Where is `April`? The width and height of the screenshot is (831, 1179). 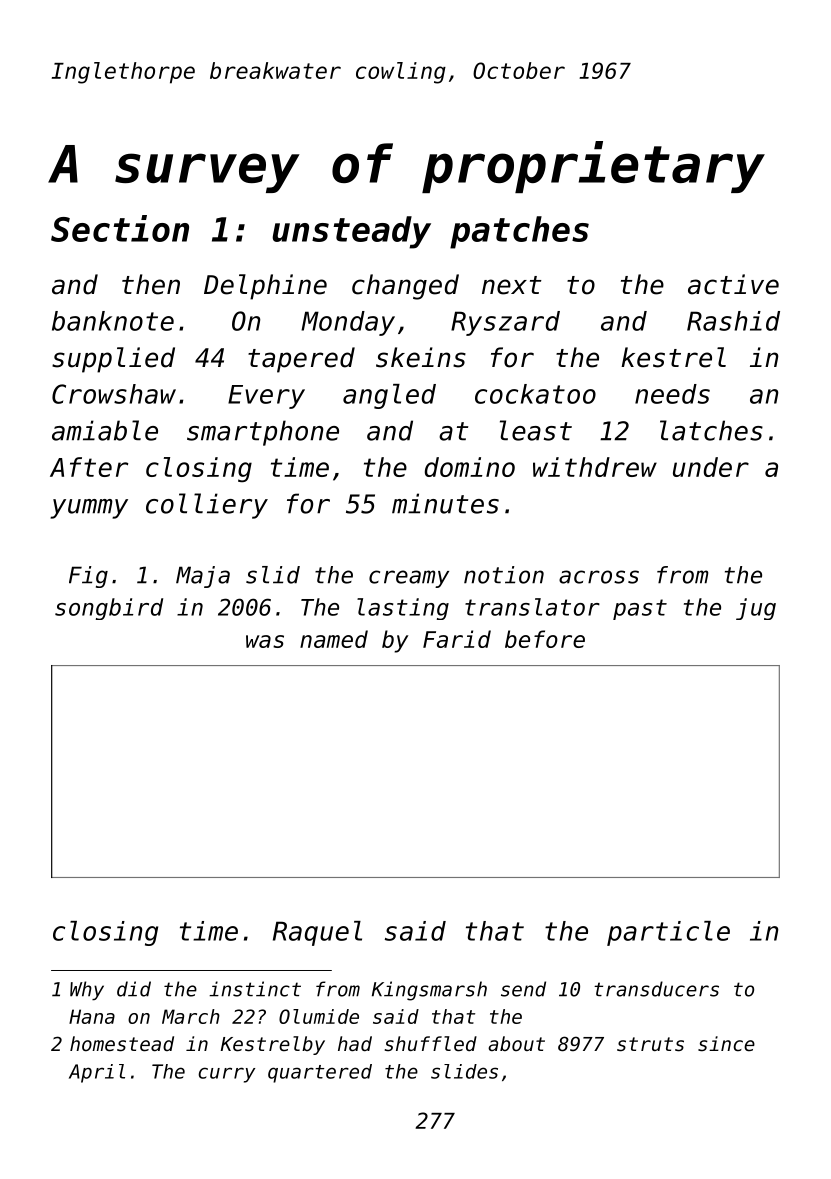 April is located at coordinates (97, 1073).
